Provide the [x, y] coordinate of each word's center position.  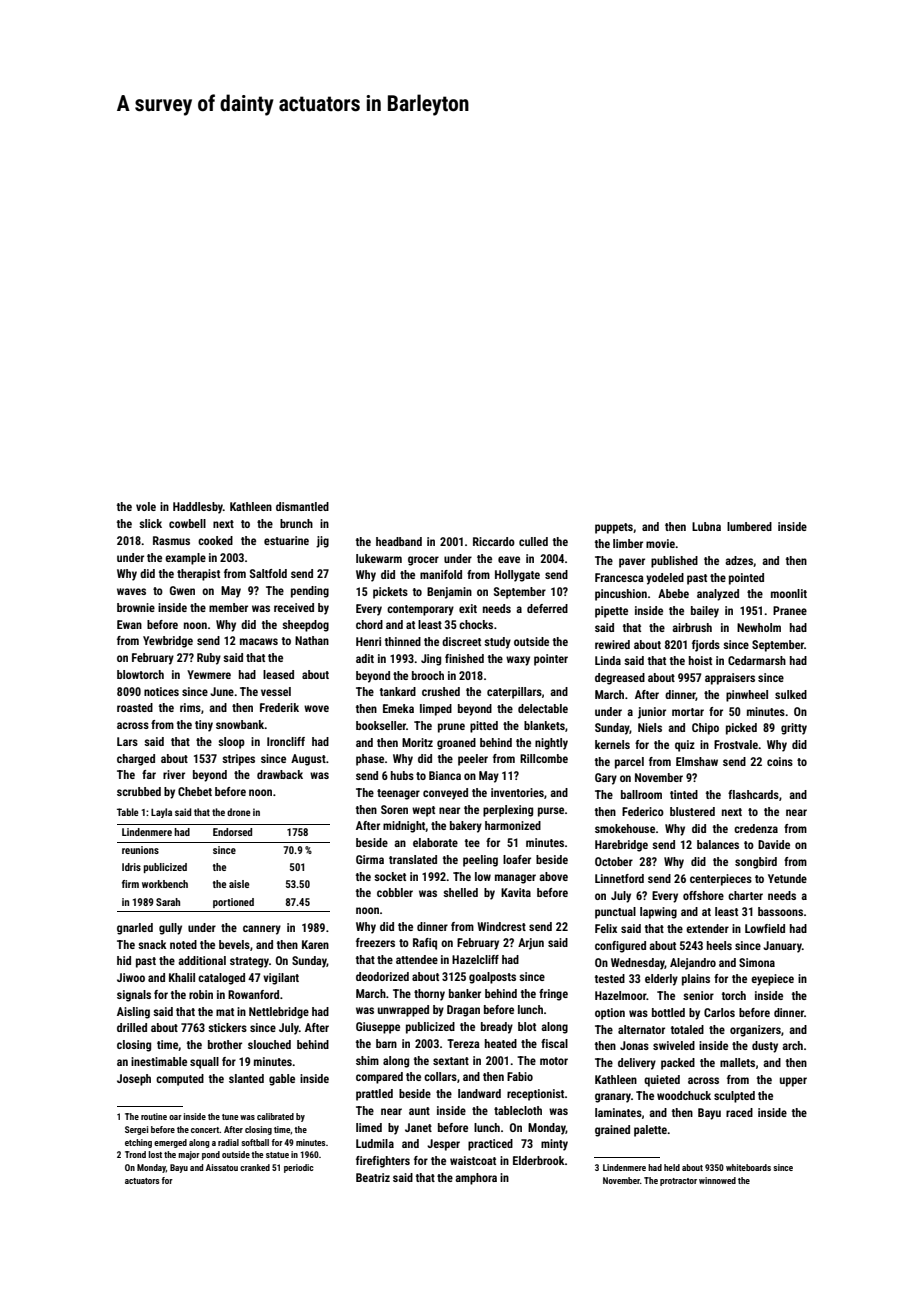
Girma [370, 859]
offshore [703, 895]
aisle [239, 884]
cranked [255, 1167]
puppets [614, 528]
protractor [678, 1182]
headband [399, 541]
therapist [198, 575]
